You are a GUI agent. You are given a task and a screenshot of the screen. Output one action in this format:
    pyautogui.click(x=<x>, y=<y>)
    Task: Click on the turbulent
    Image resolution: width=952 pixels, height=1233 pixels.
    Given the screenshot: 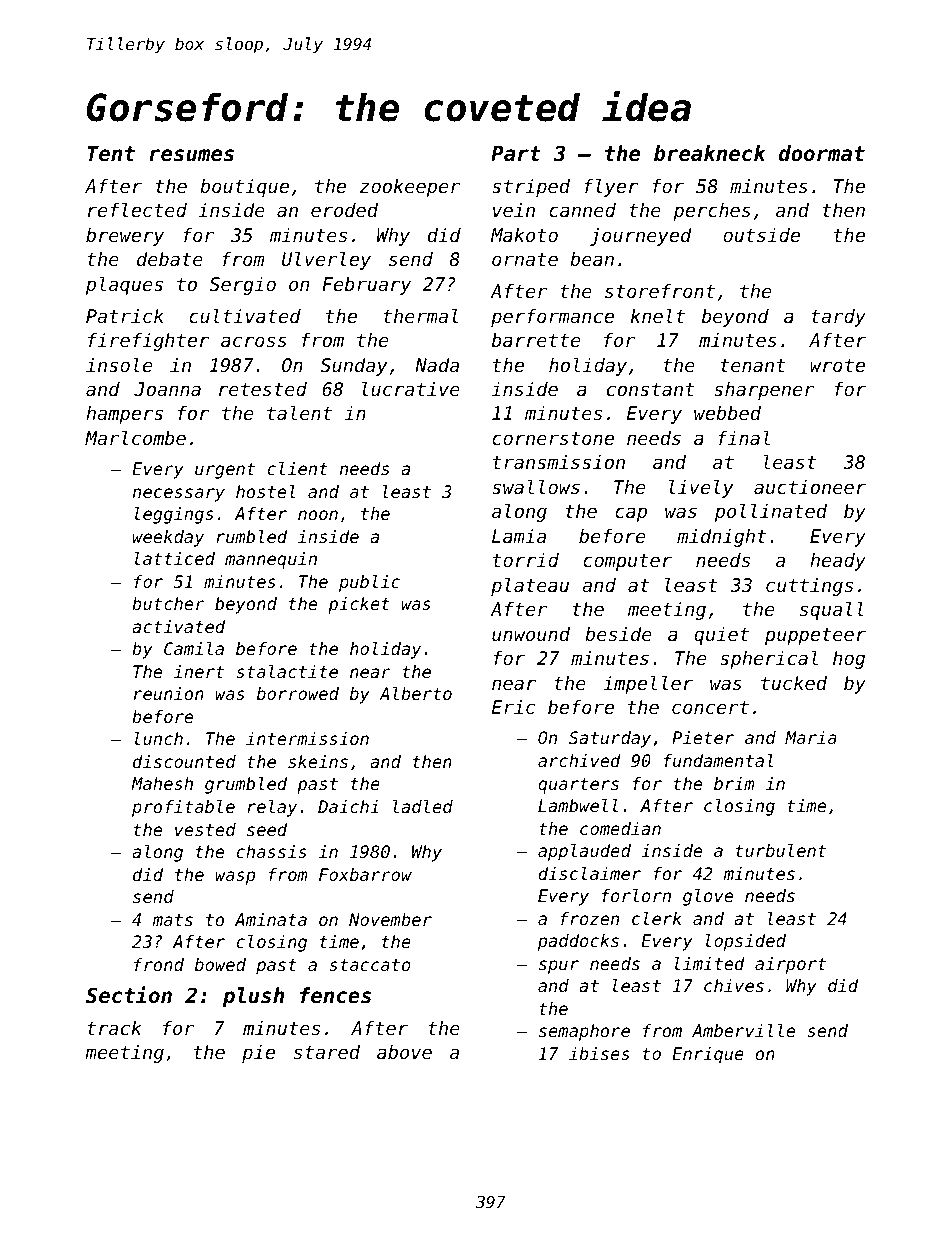 What is the action you would take?
    pyautogui.click(x=781, y=850)
